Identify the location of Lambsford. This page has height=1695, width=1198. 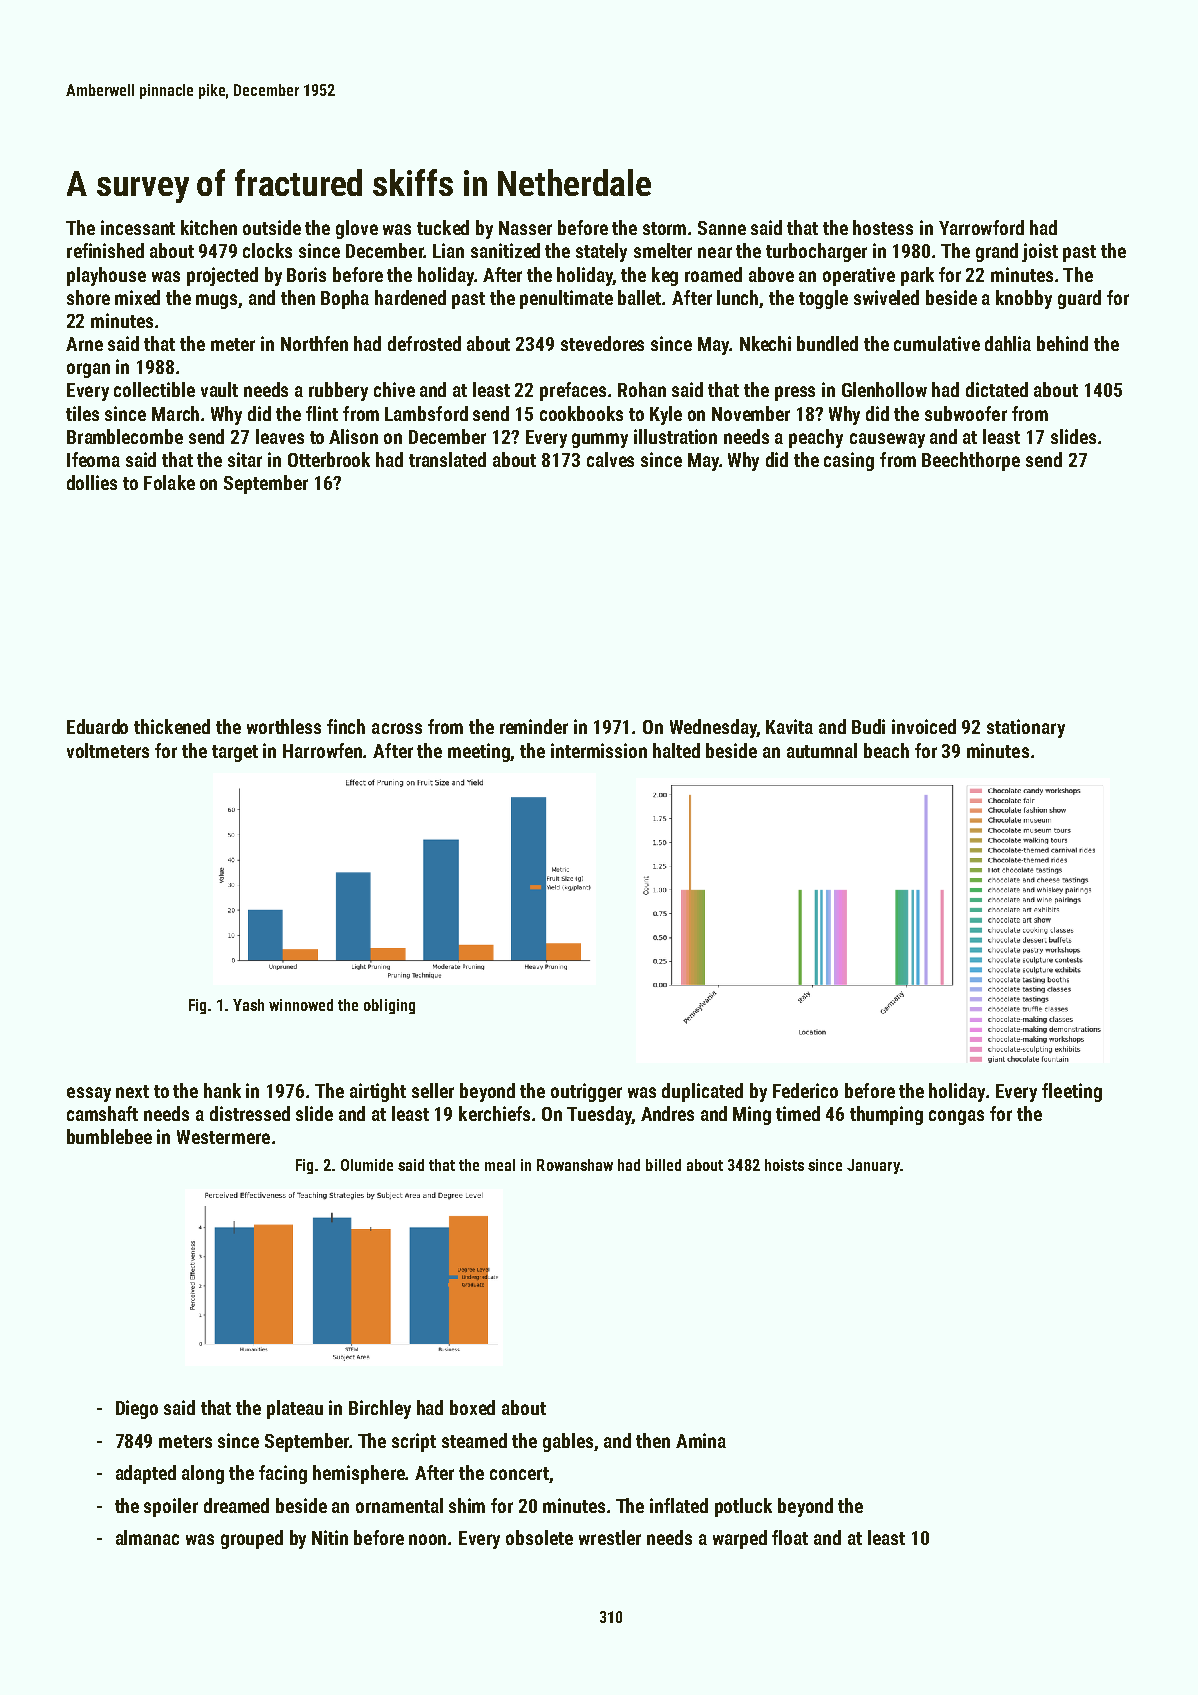
(426, 413).
